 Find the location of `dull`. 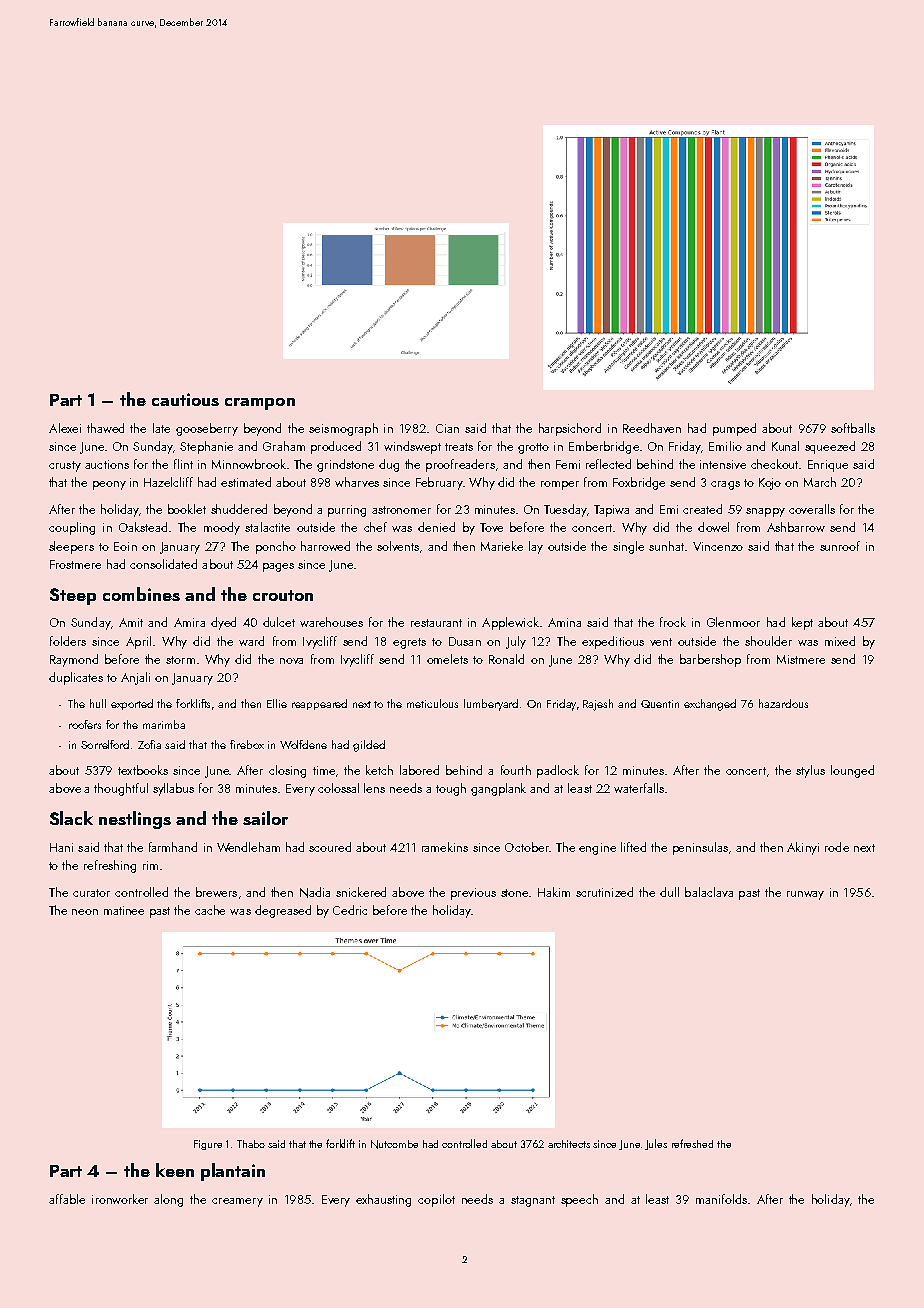

dull is located at coordinates (669, 892).
